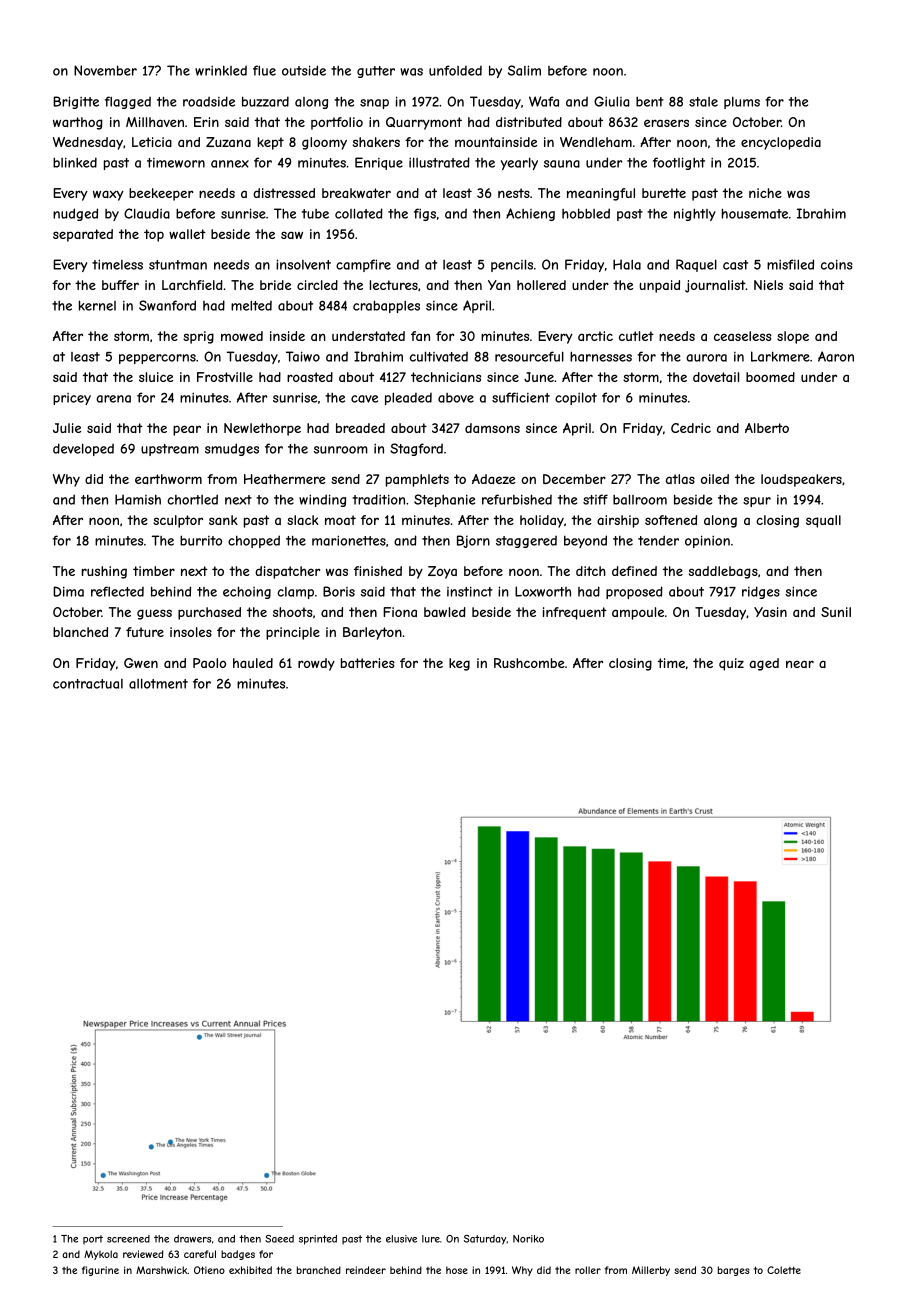 The width and height of the screenshot is (908, 1316). What do you see at coordinates (723, 572) in the screenshot?
I see `saddlebags` at bounding box center [723, 572].
